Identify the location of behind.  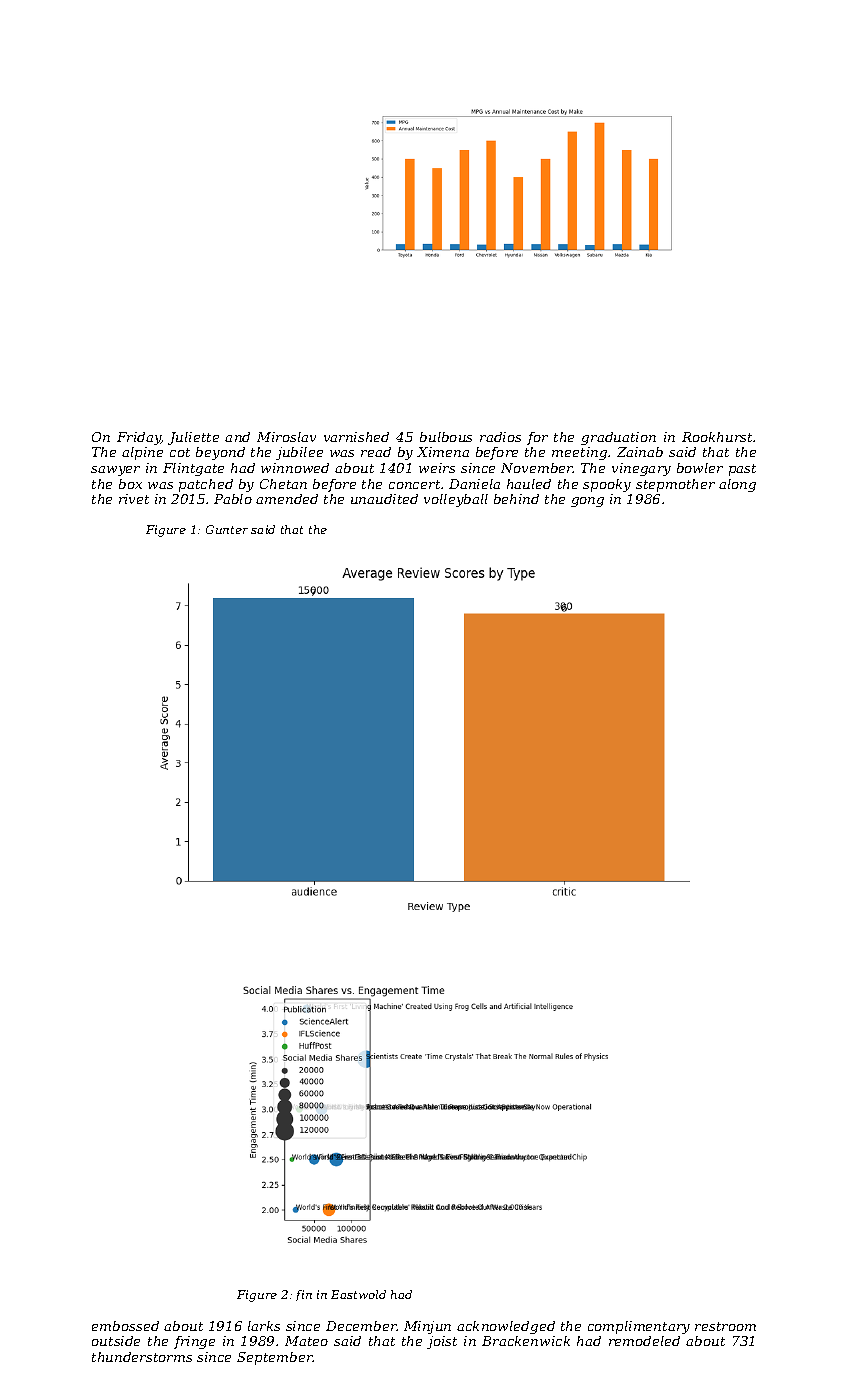
(516, 499).
